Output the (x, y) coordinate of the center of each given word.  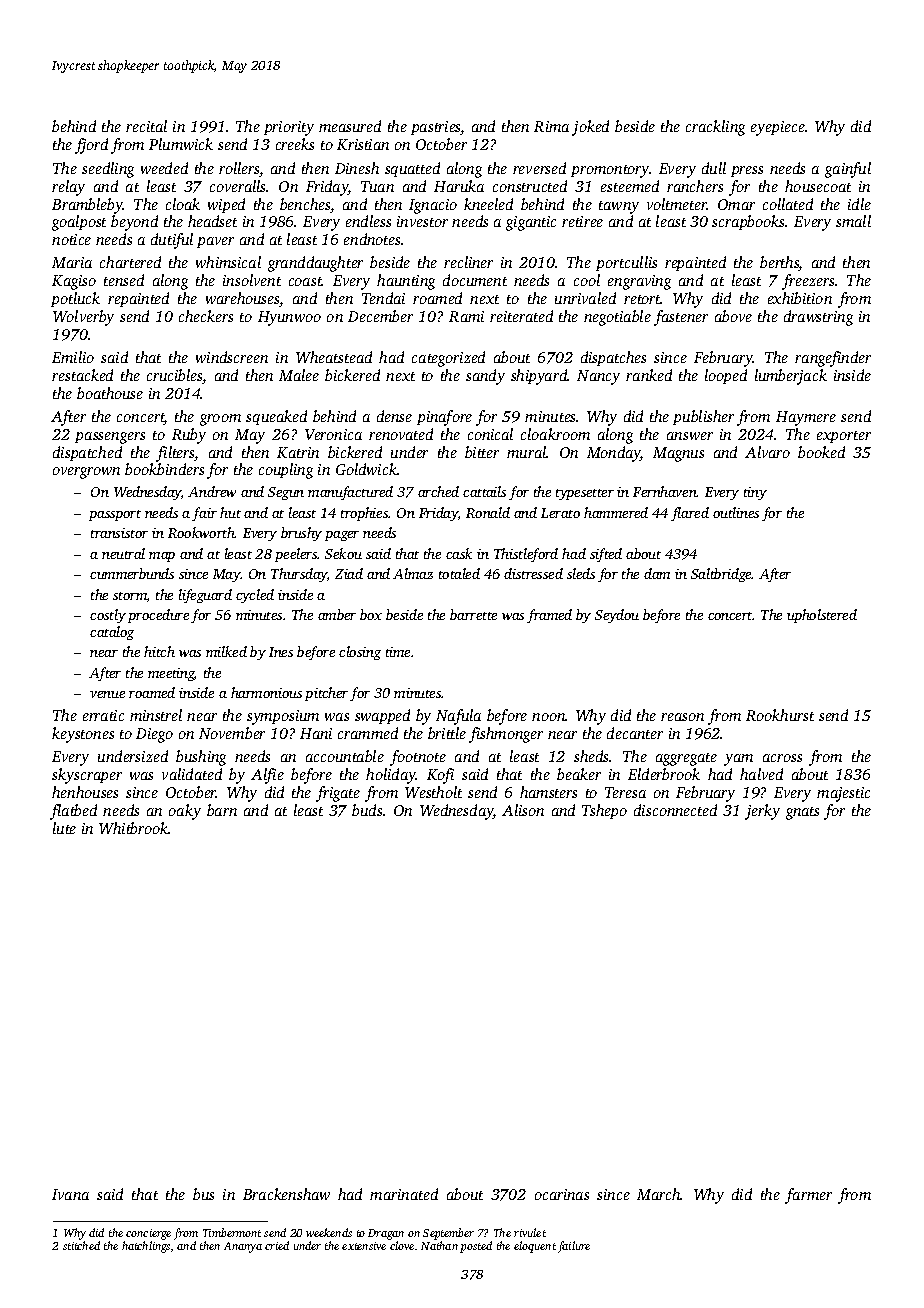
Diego (154, 735)
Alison (523, 810)
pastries (436, 128)
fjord (91, 146)
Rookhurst (780, 715)
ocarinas (562, 1194)
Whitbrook (134, 828)
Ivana (70, 1194)
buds (367, 810)
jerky (762, 812)
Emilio (73, 357)
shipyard (539, 377)
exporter (844, 437)
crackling (715, 128)
